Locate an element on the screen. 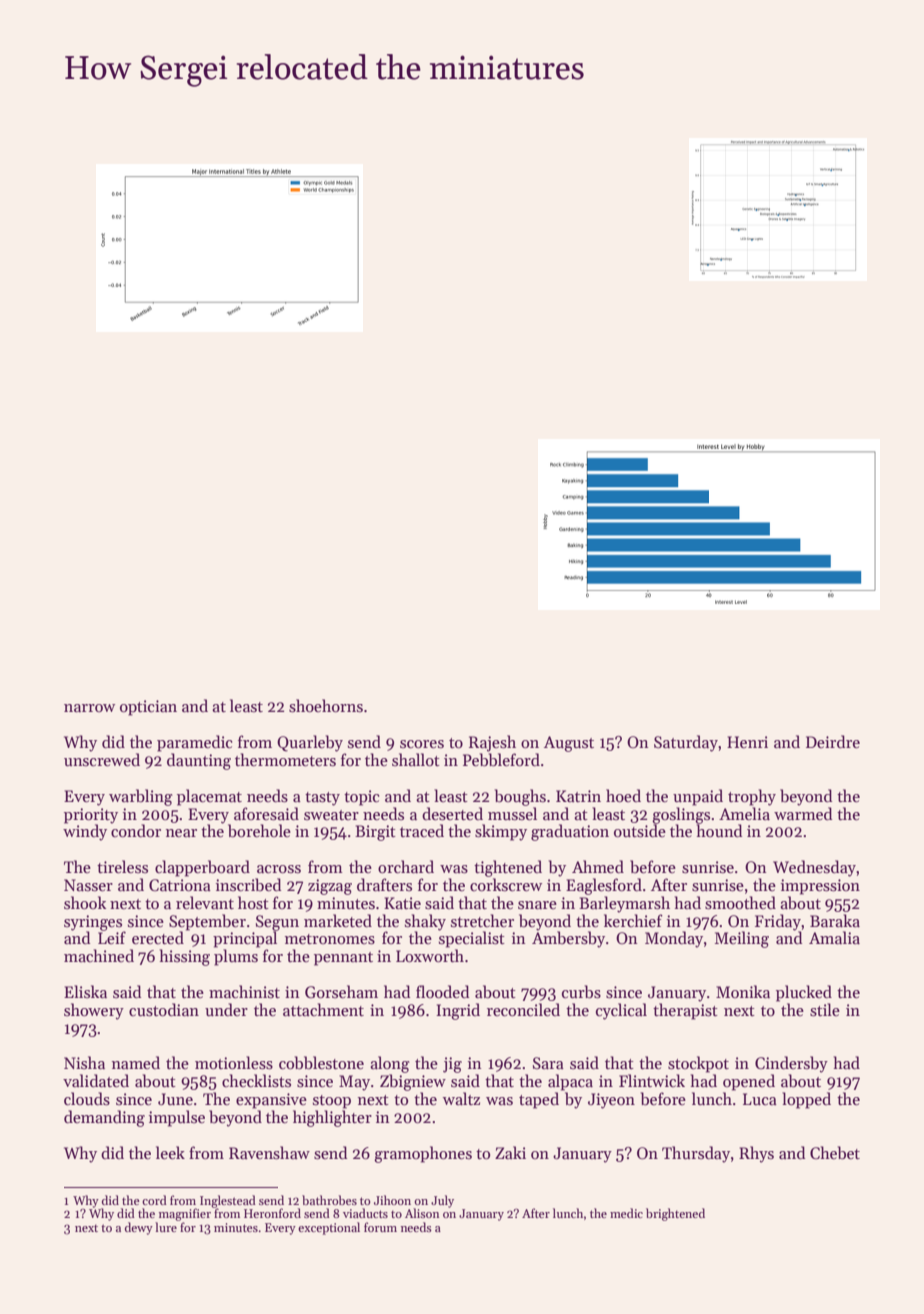  mussel is located at coordinates (512, 814).
